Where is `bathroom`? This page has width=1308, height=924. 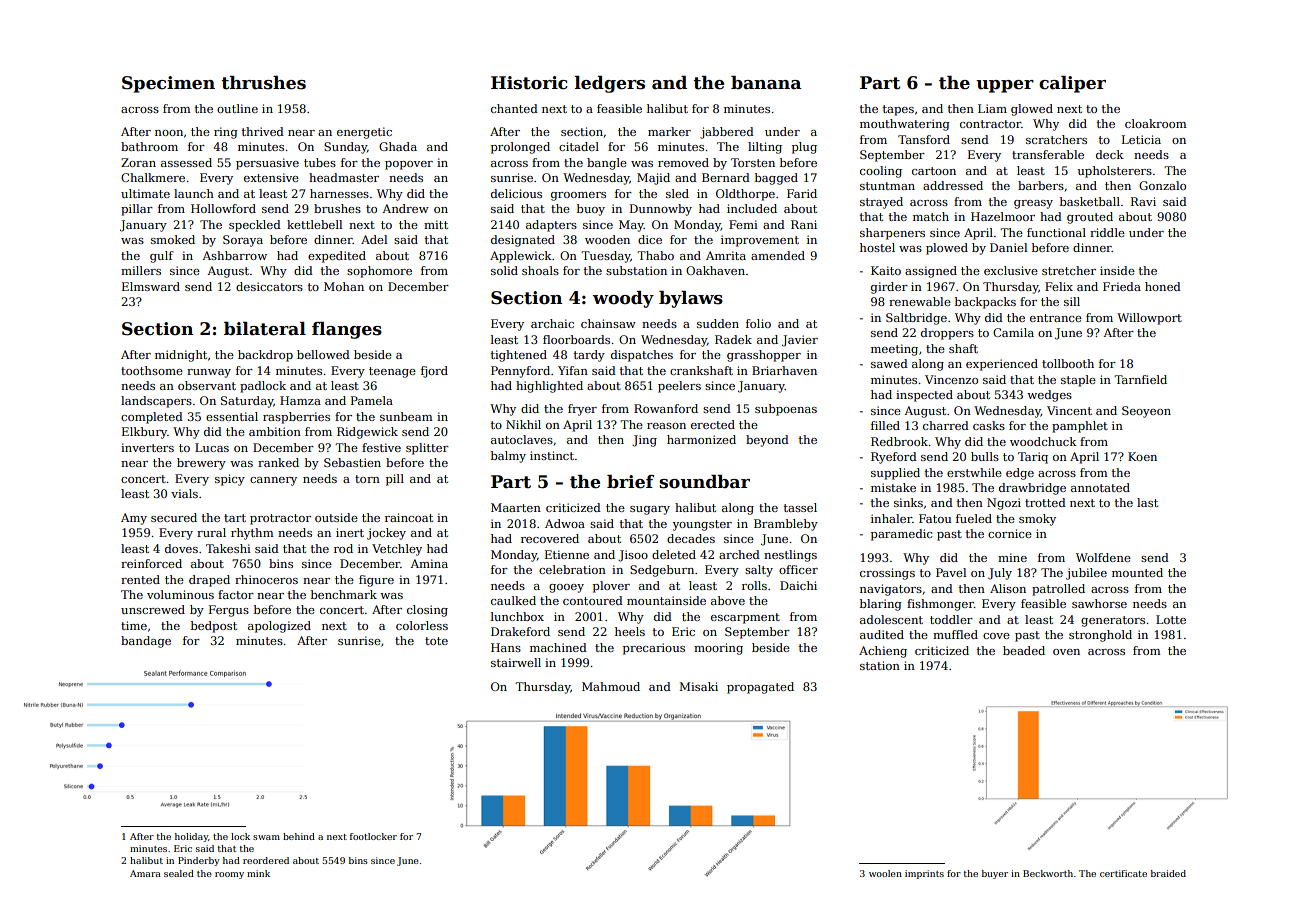 bathroom is located at coordinates (149, 146).
